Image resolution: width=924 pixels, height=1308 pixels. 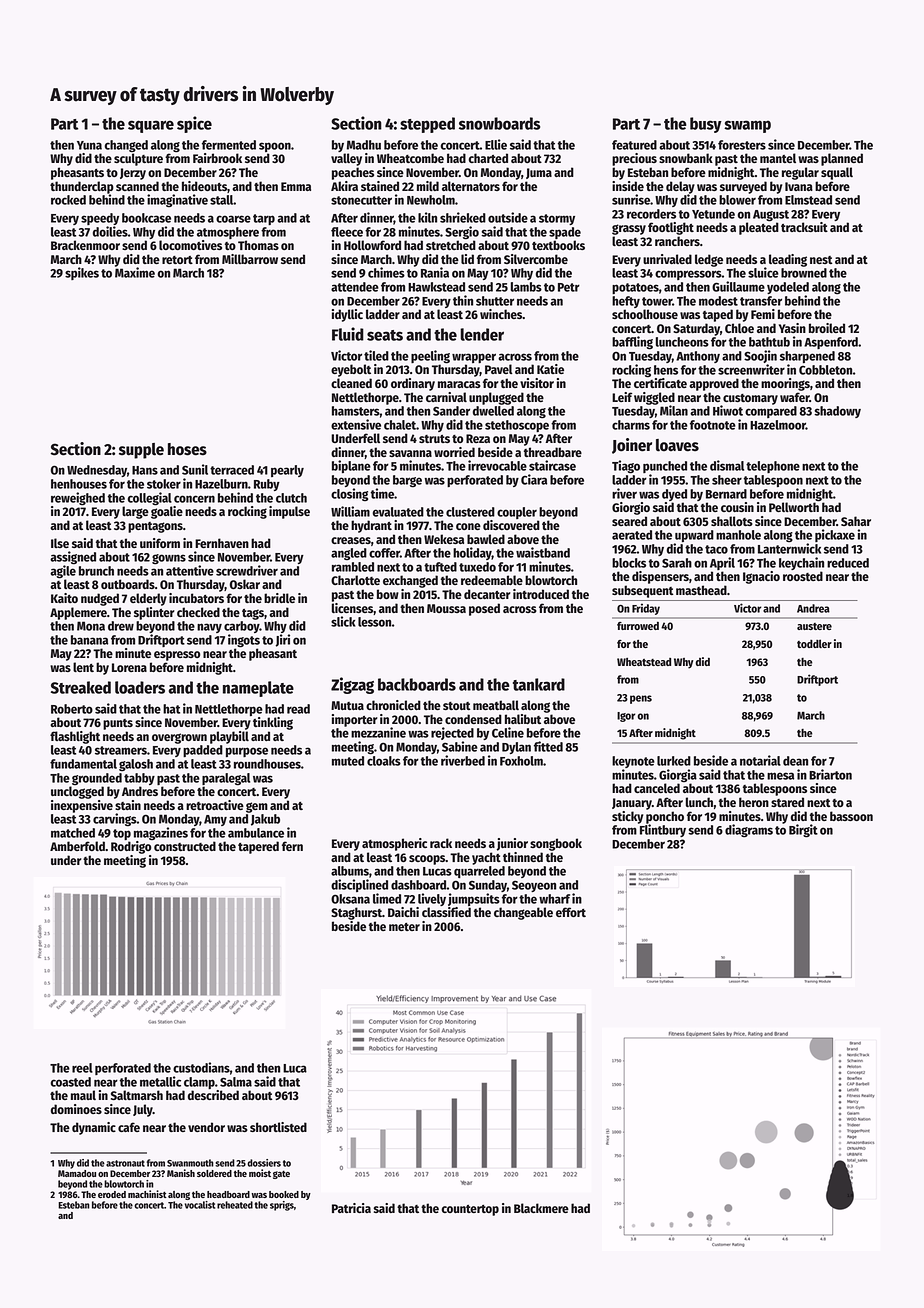 I want to click on square, so click(x=151, y=126).
